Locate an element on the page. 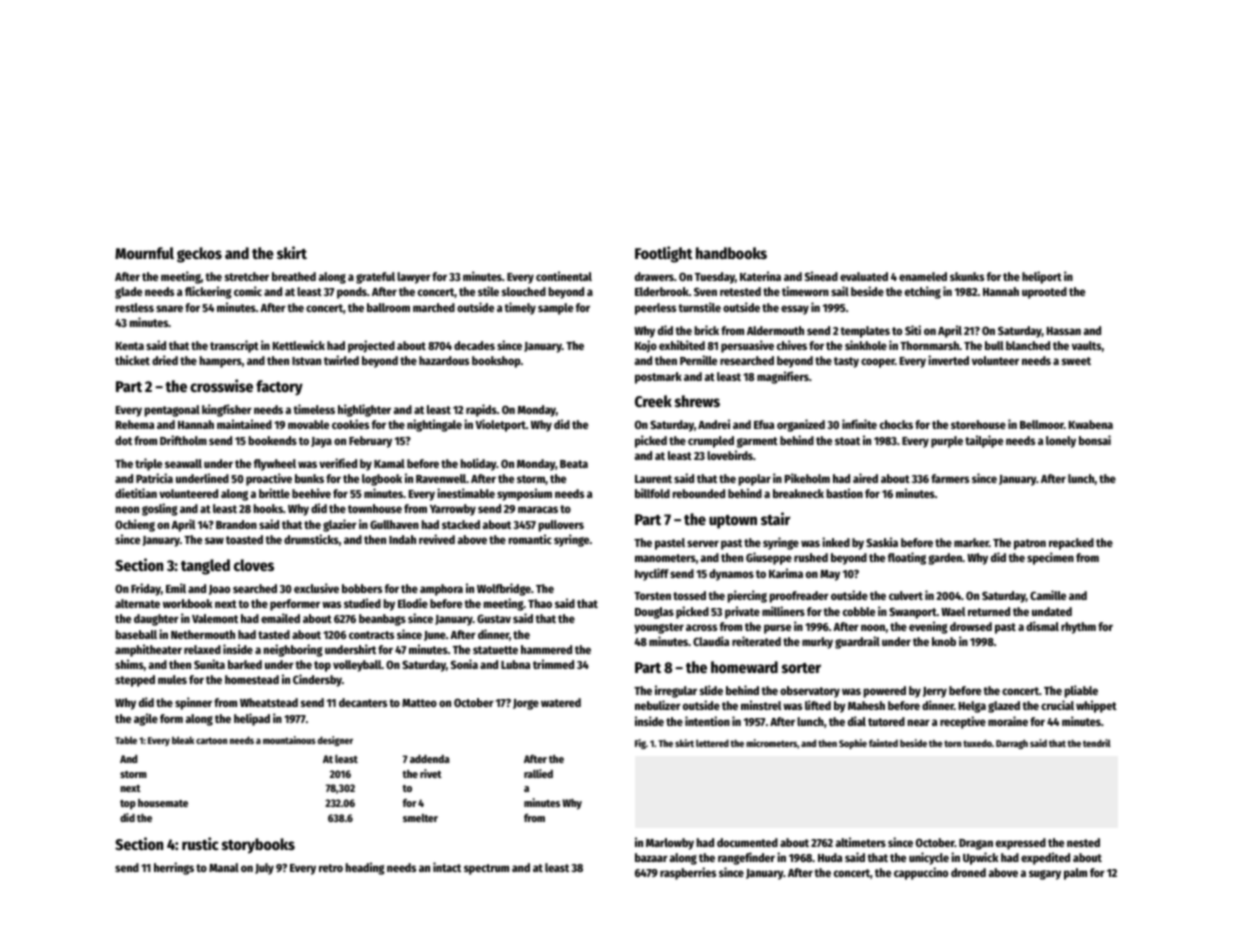 The width and height of the image is (1233, 952). sugary is located at coordinates (1045, 875).
